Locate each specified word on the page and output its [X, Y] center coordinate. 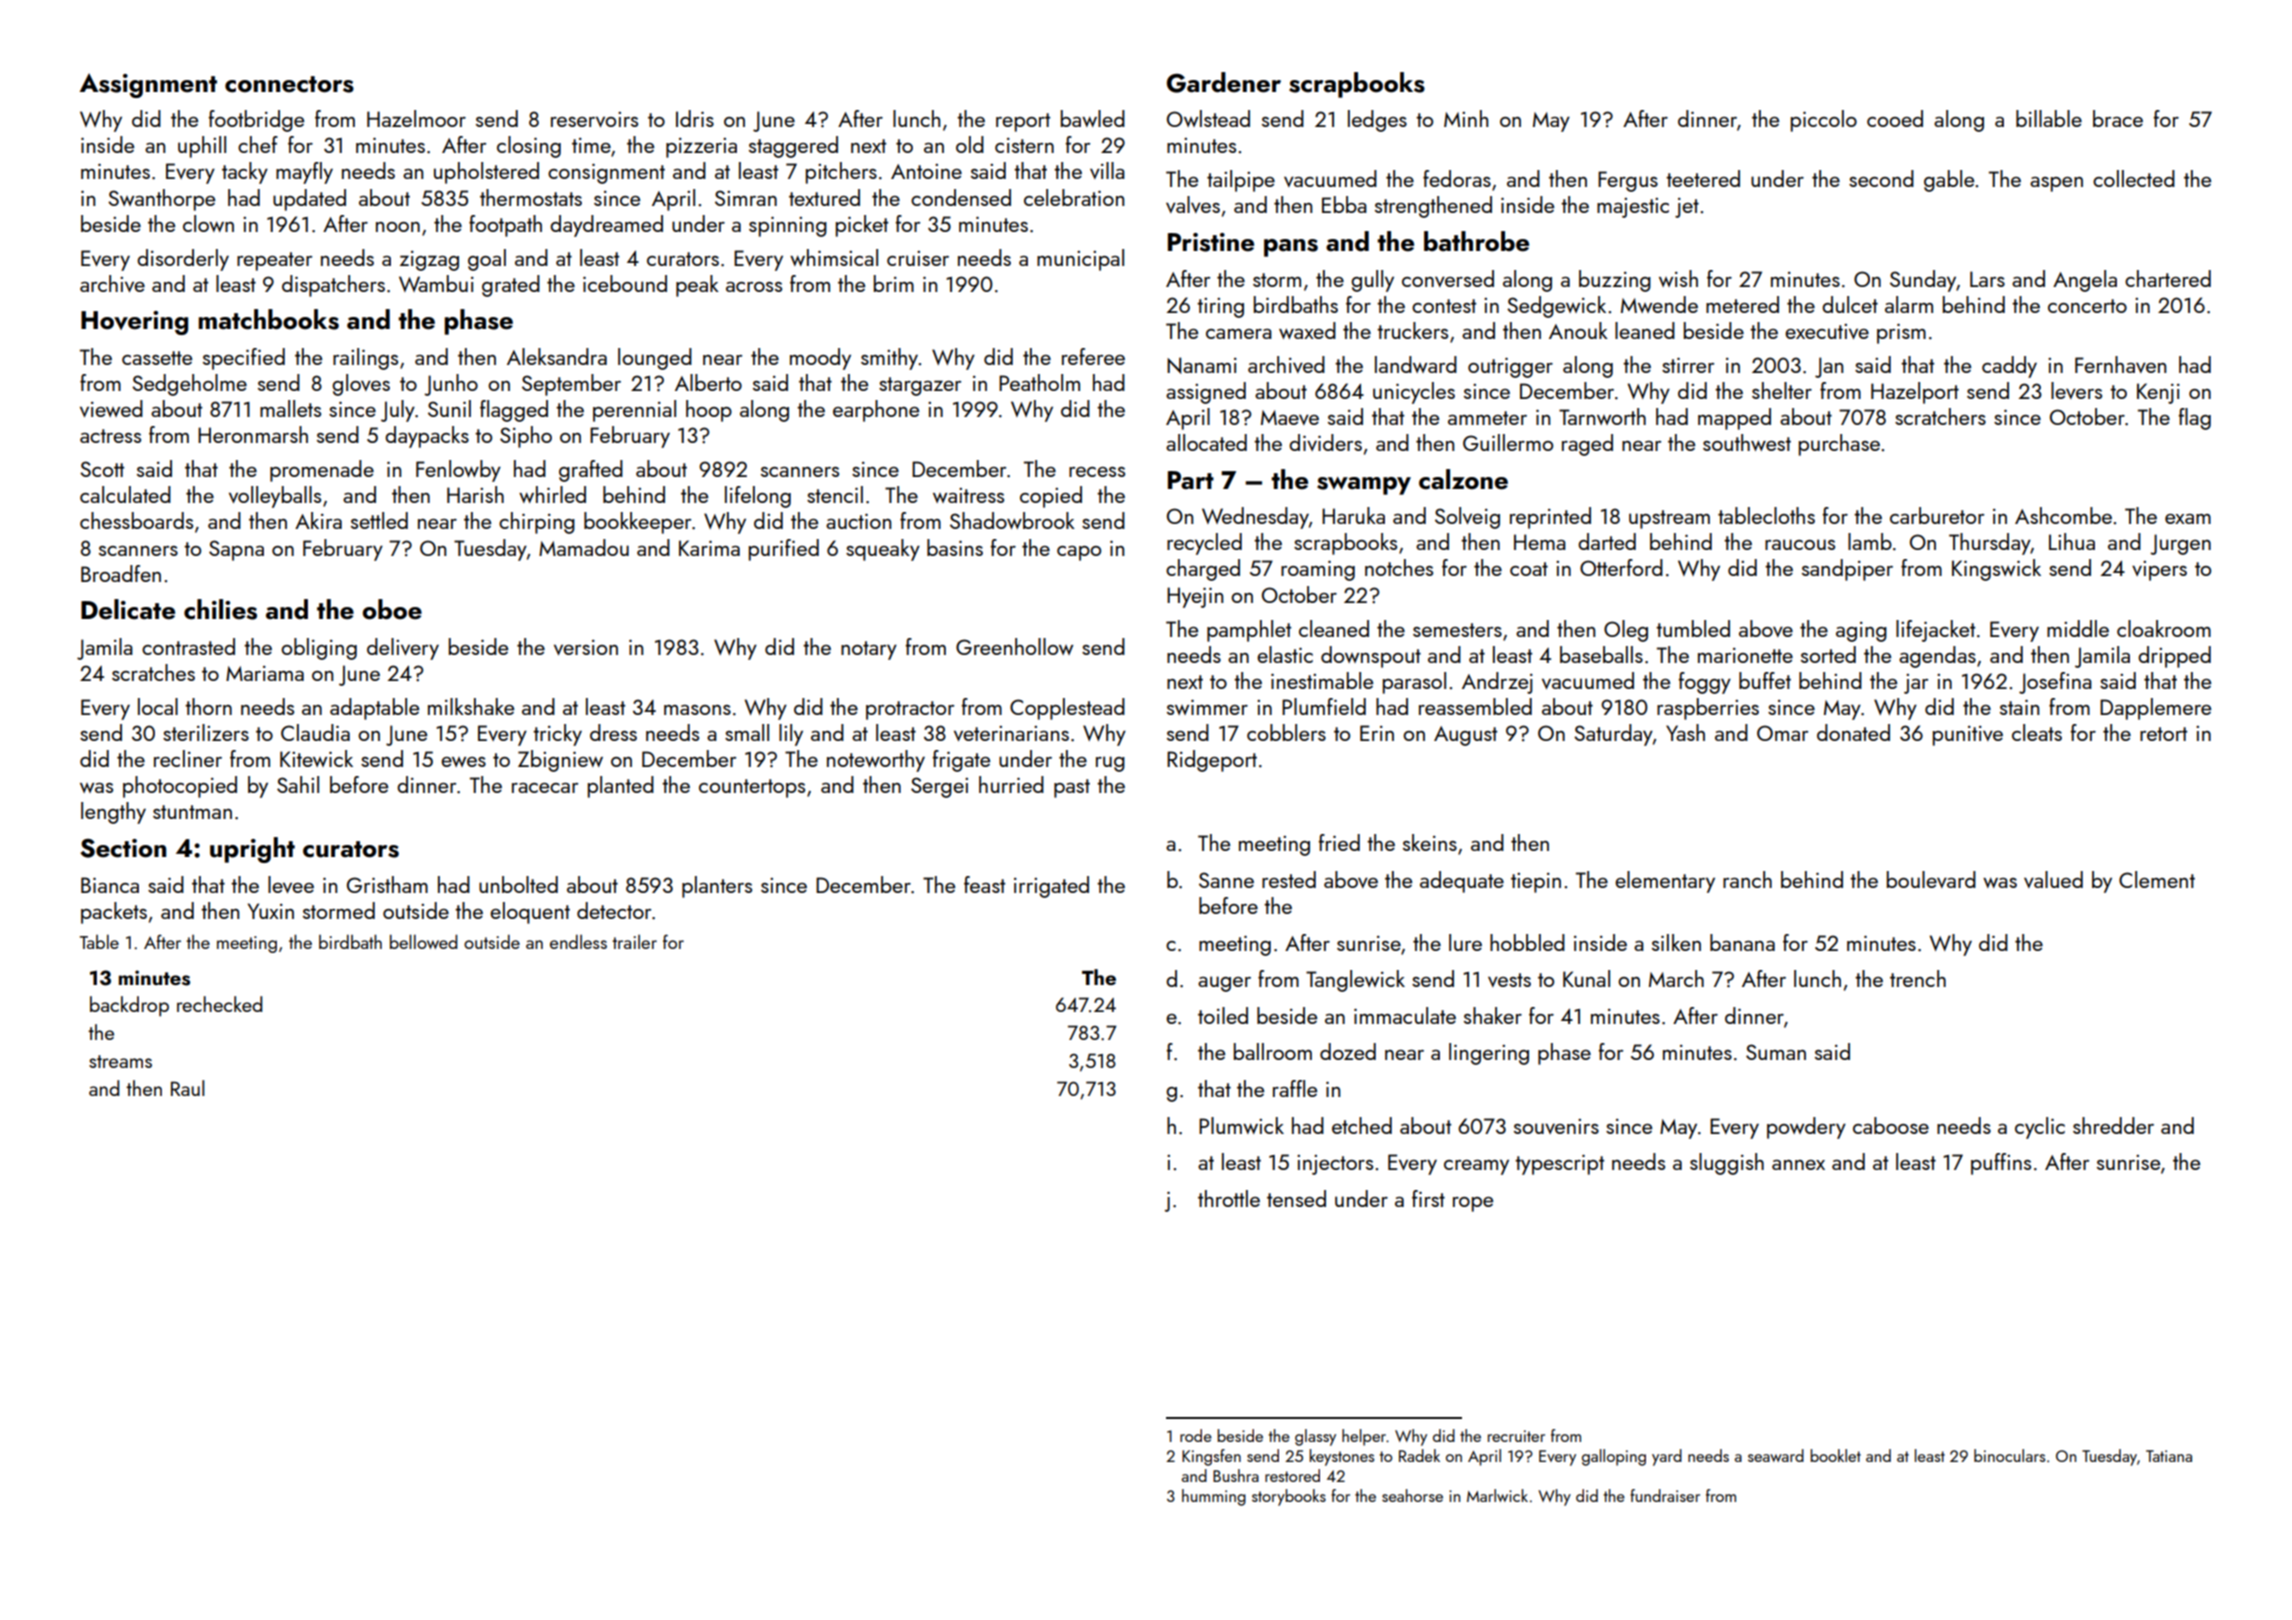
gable [1949, 181]
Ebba [1344, 204]
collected [2134, 178]
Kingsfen [1211, 1457]
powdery [1806, 1128]
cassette [157, 358]
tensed [1296, 1198]
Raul [187, 1088]
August [1465, 736]
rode [1196, 1435]
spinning [788, 227]
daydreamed [606, 226]
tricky [557, 735]
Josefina [2055, 683]
